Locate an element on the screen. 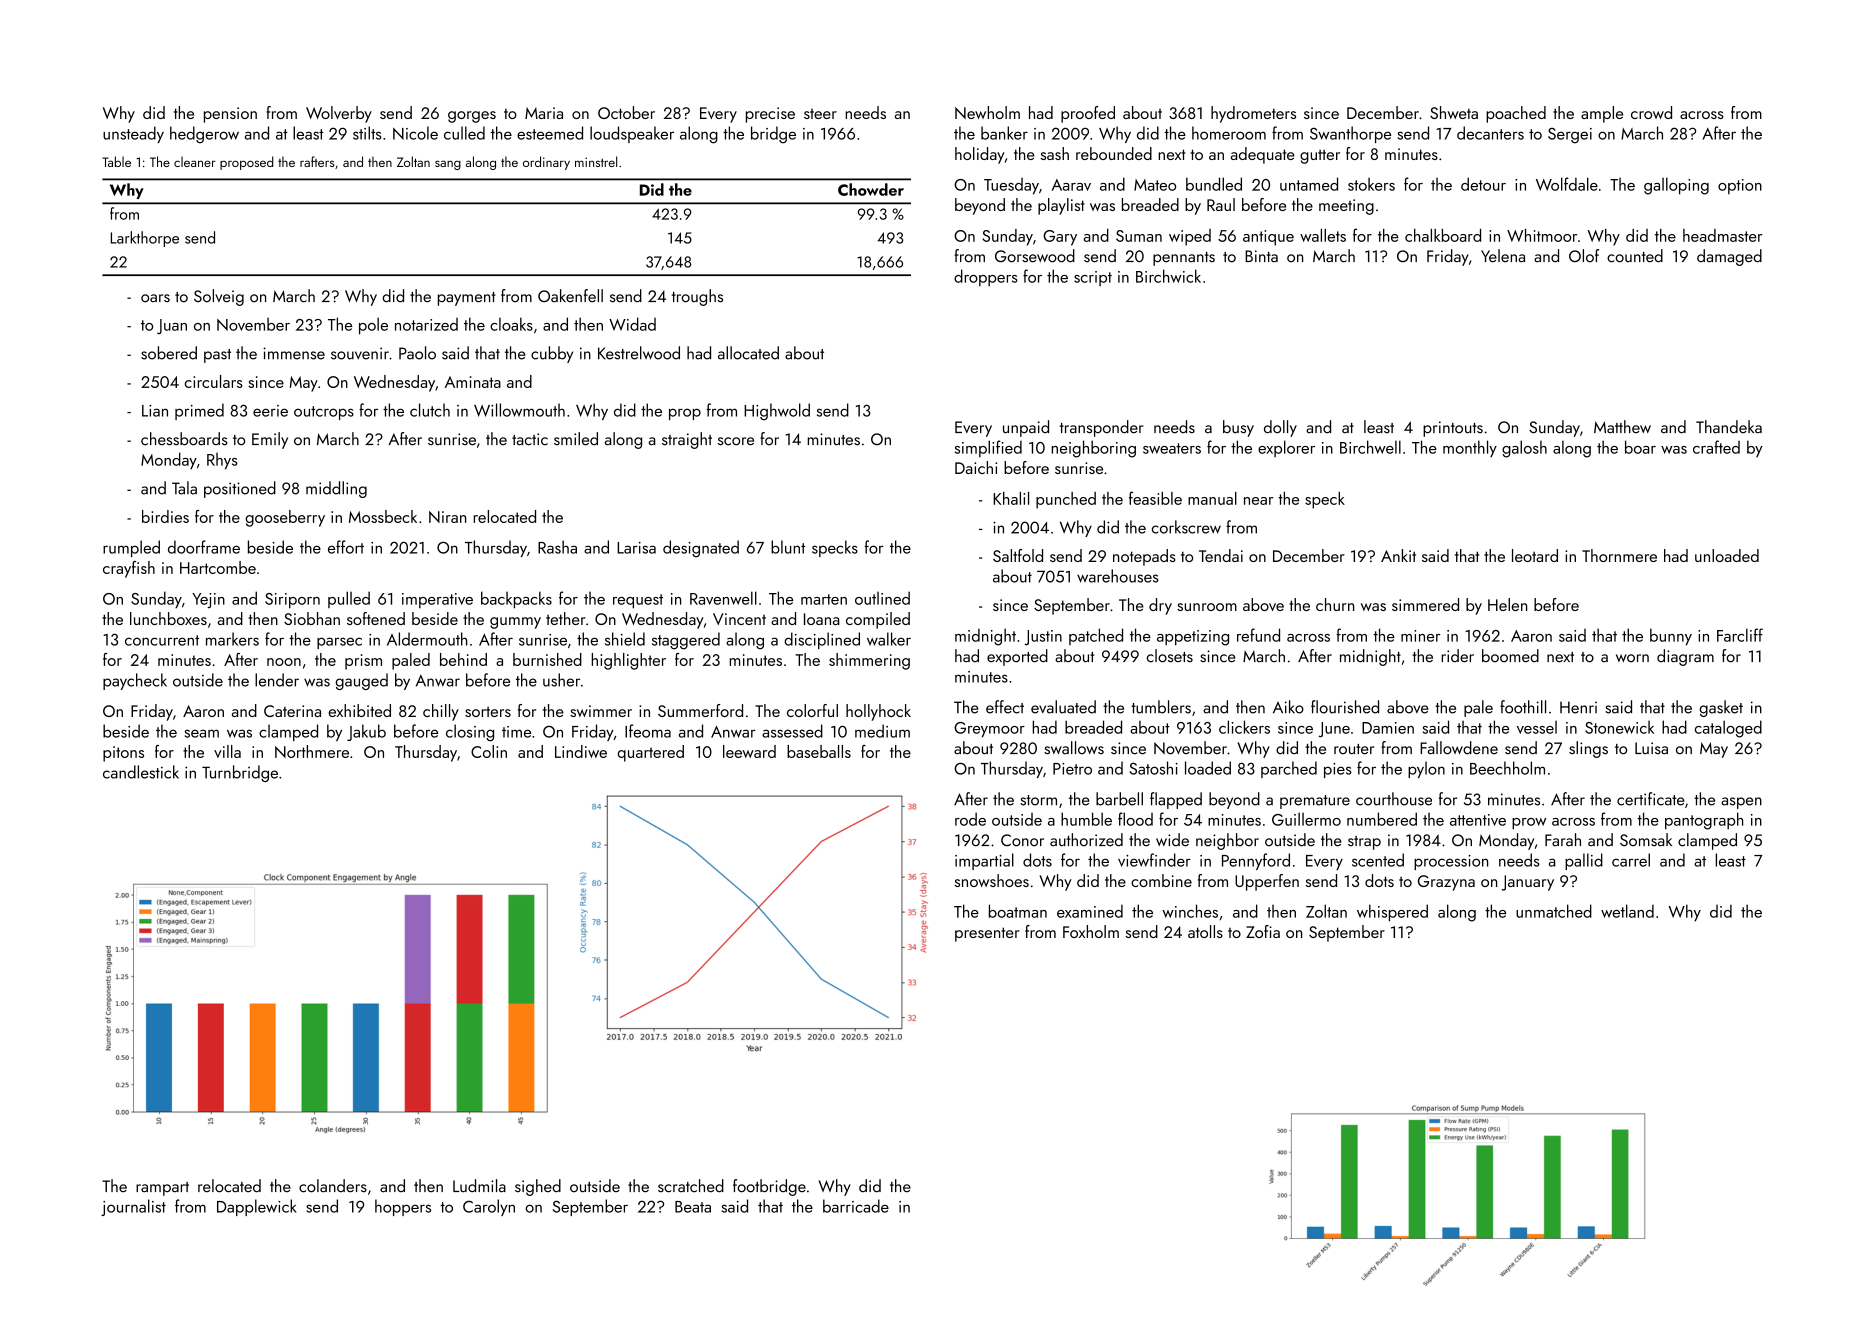  rampart is located at coordinates (162, 1189).
